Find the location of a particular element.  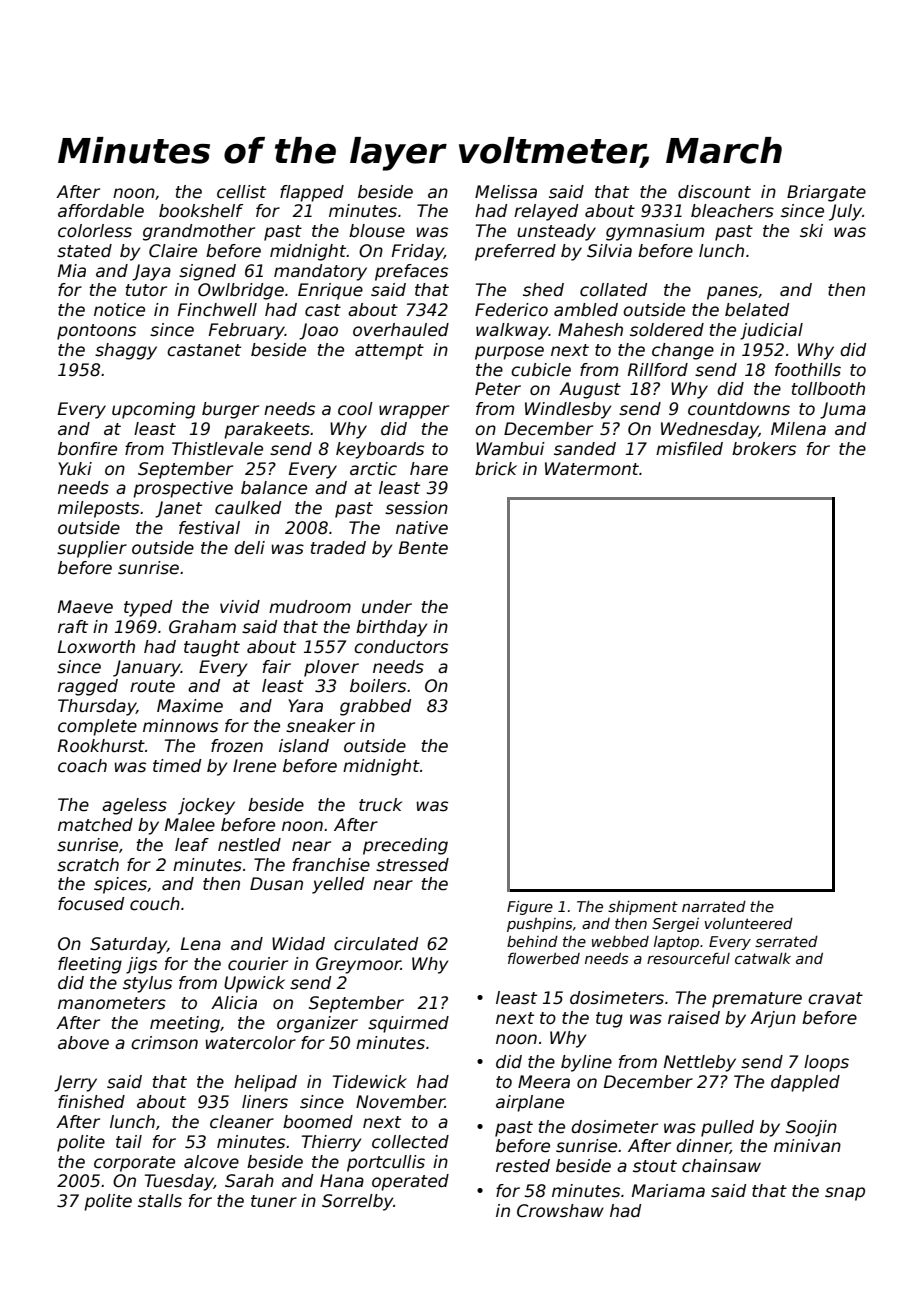

brokers is located at coordinates (764, 449).
